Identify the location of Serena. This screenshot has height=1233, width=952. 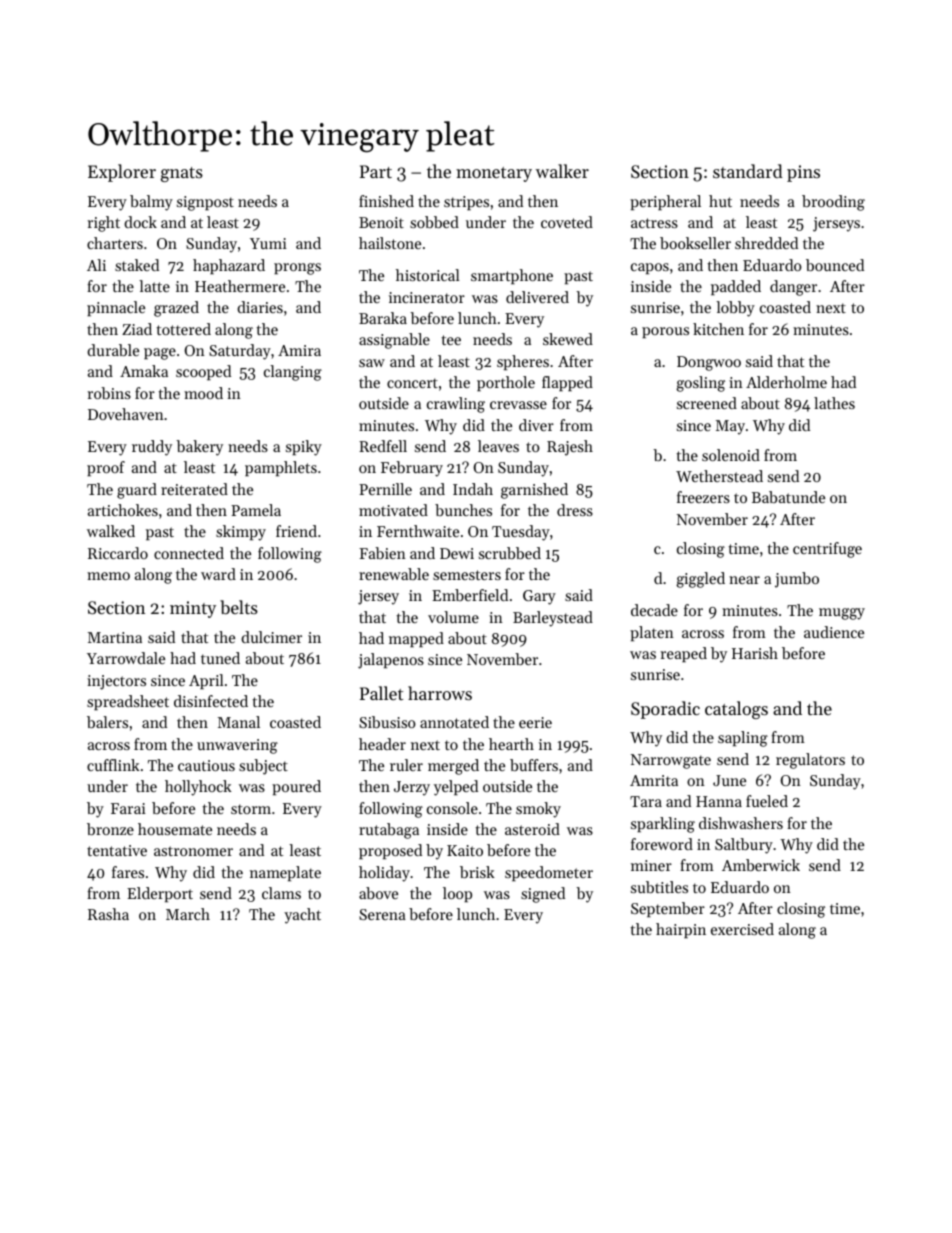
(382, 914).
